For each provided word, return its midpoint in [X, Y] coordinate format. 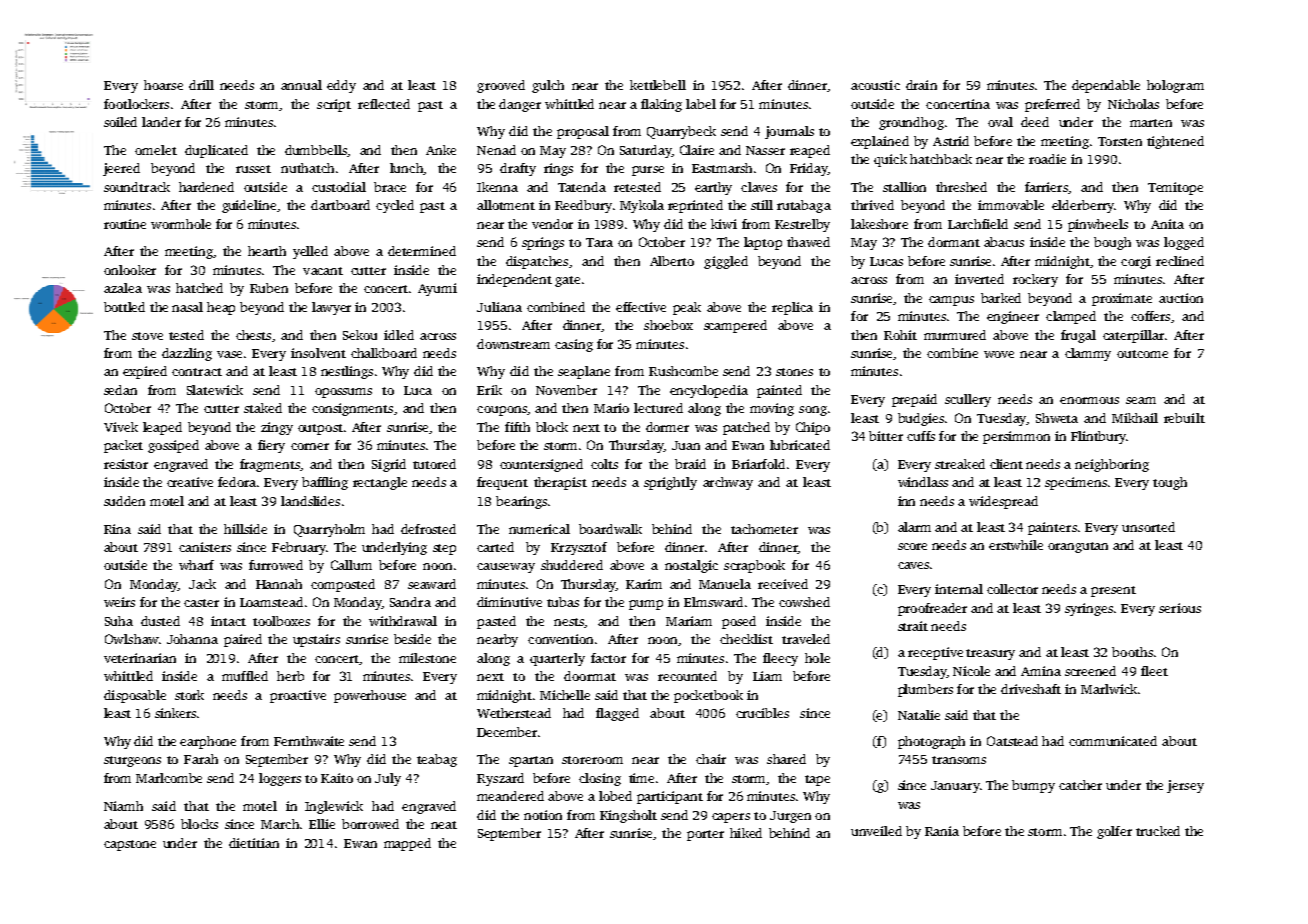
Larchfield [978, 224]
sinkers [175, 713]
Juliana [499, 307]
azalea [123, 288]
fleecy [780, 659]
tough [1170, 483]
